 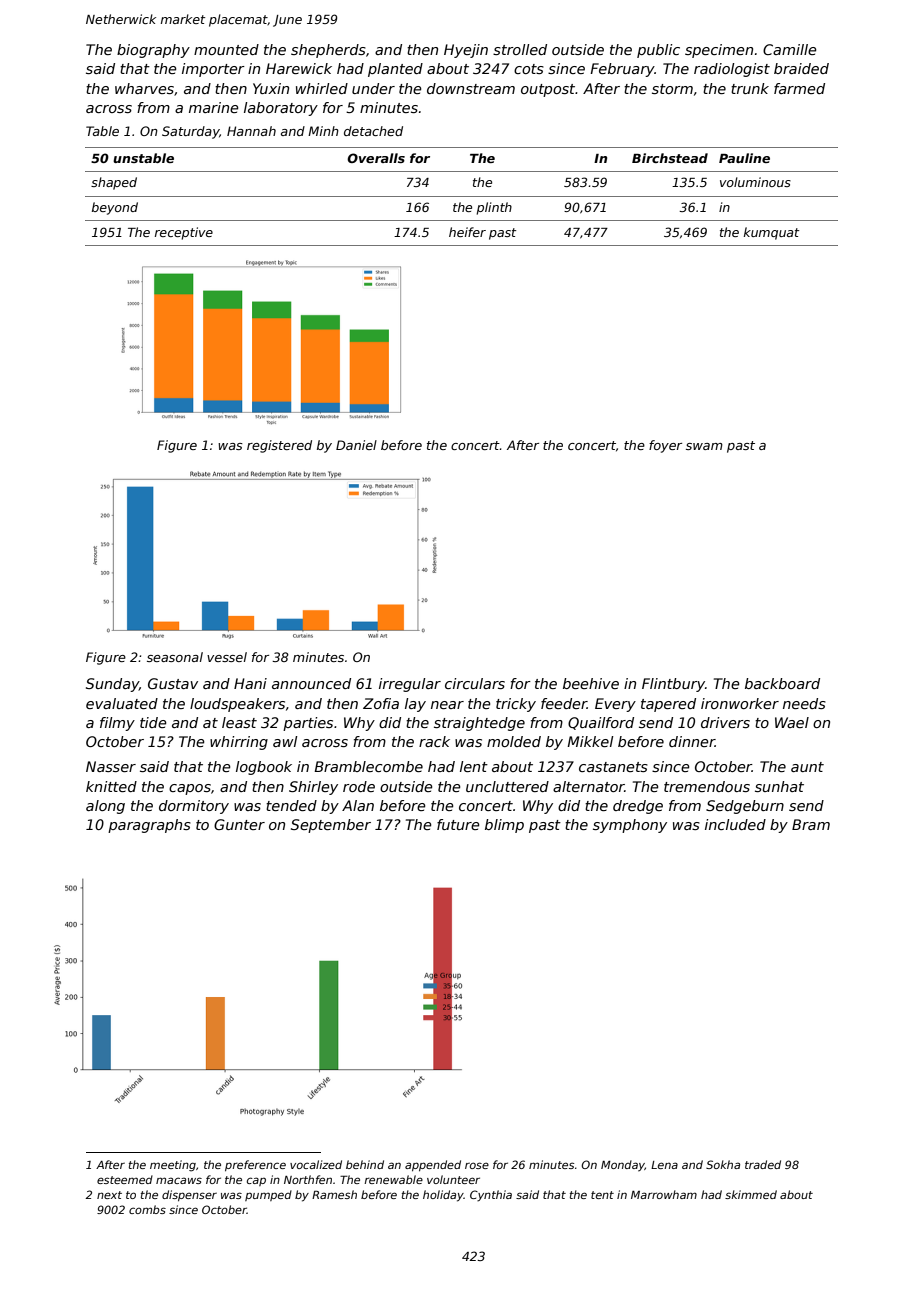 What do you see at coordinates (804, 703) in the screenshot?
I see `needs` at bounding box center [804, 703].
